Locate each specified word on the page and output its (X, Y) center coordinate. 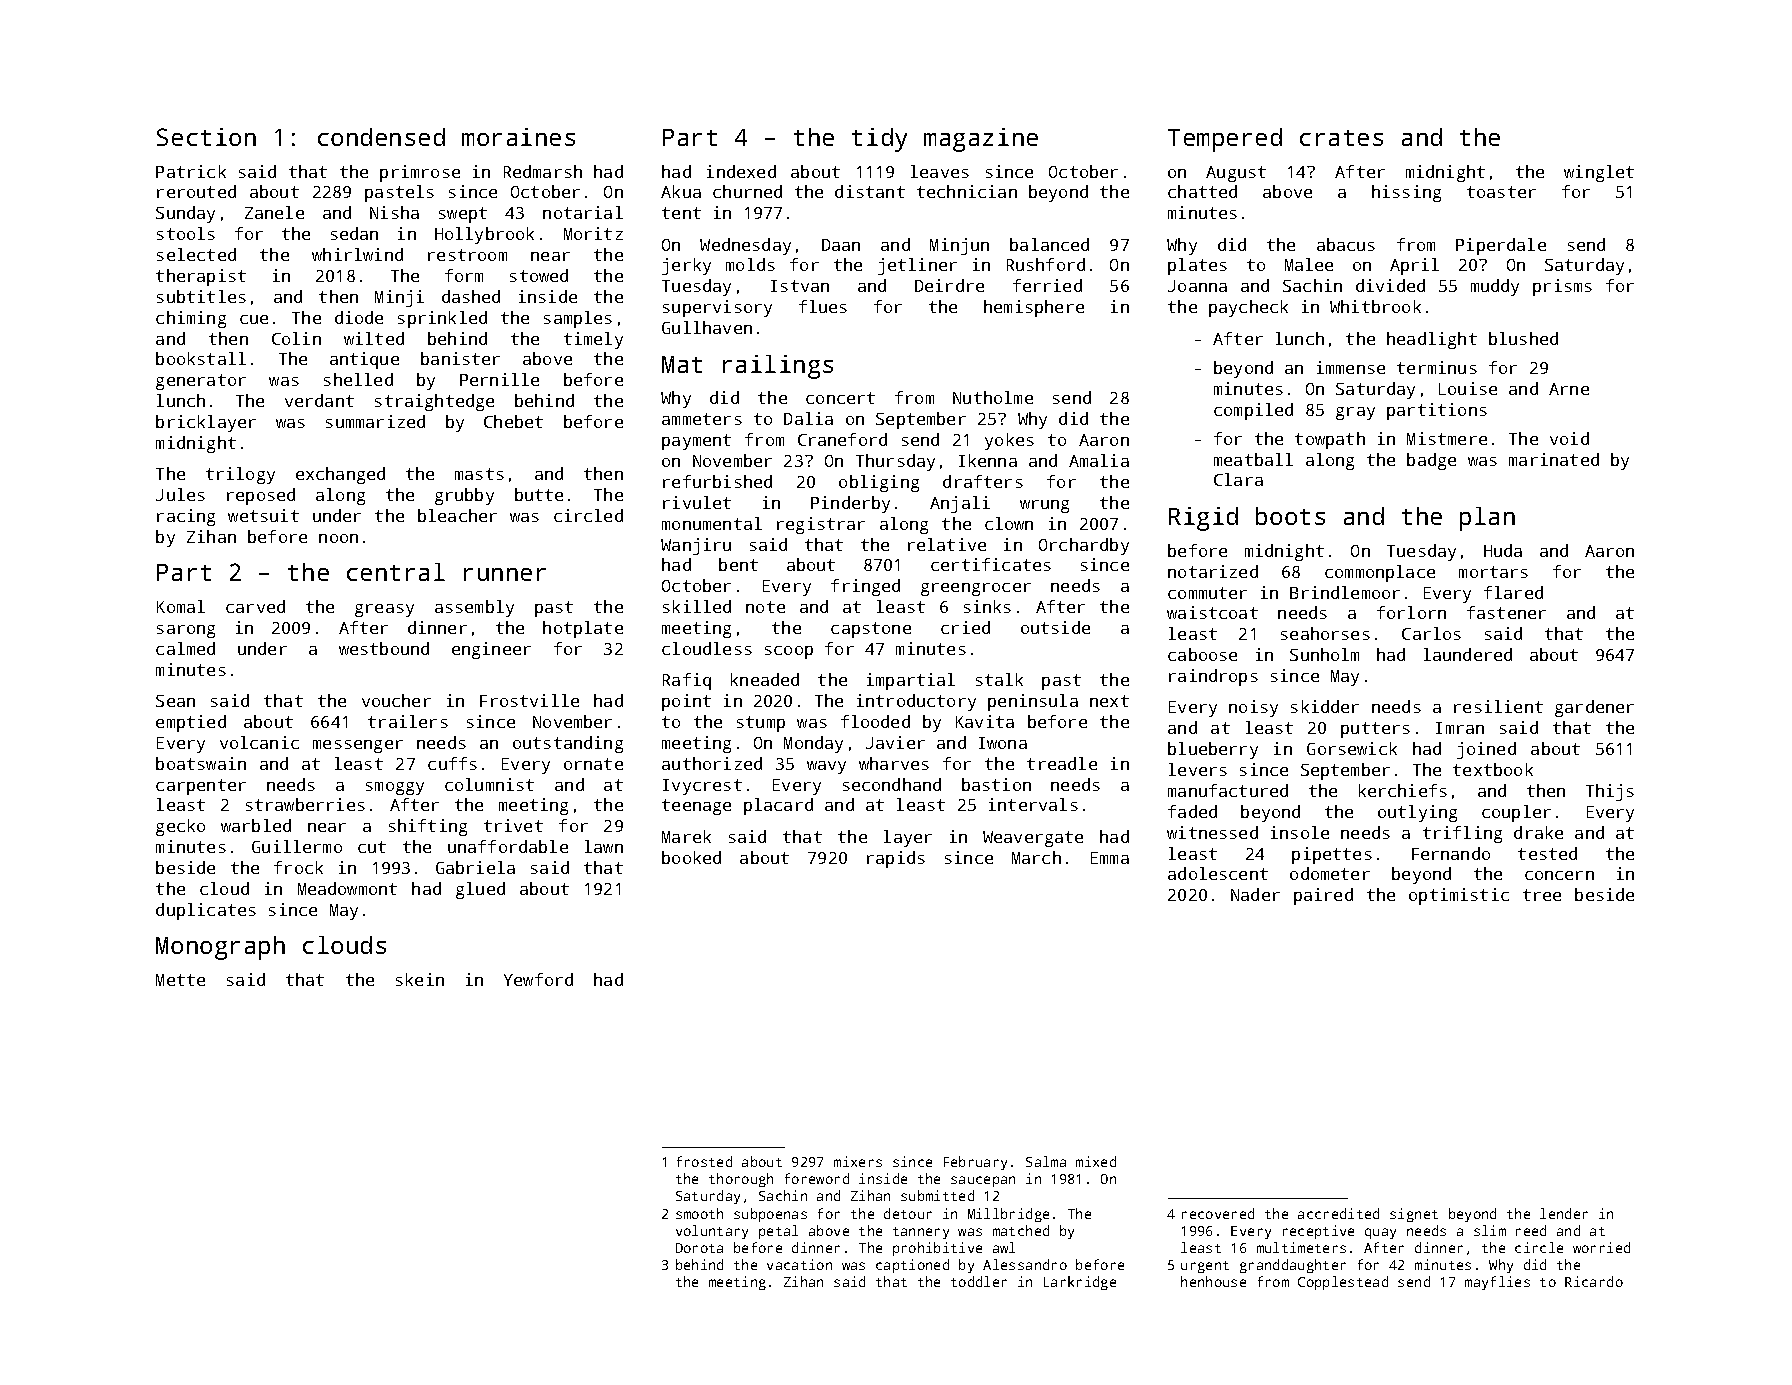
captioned (912, 1266)
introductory (916, 702)
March (1036, 857)
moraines (518, 137)
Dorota (699, 1248)
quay (1380, 1233)
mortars (1493, 572)
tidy (879, 140)
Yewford (538, 979)
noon (338, 538)
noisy (1253, 708)
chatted (1202, 191)
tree (1542, 895)
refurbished (717, 481)
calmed (185, 648)
